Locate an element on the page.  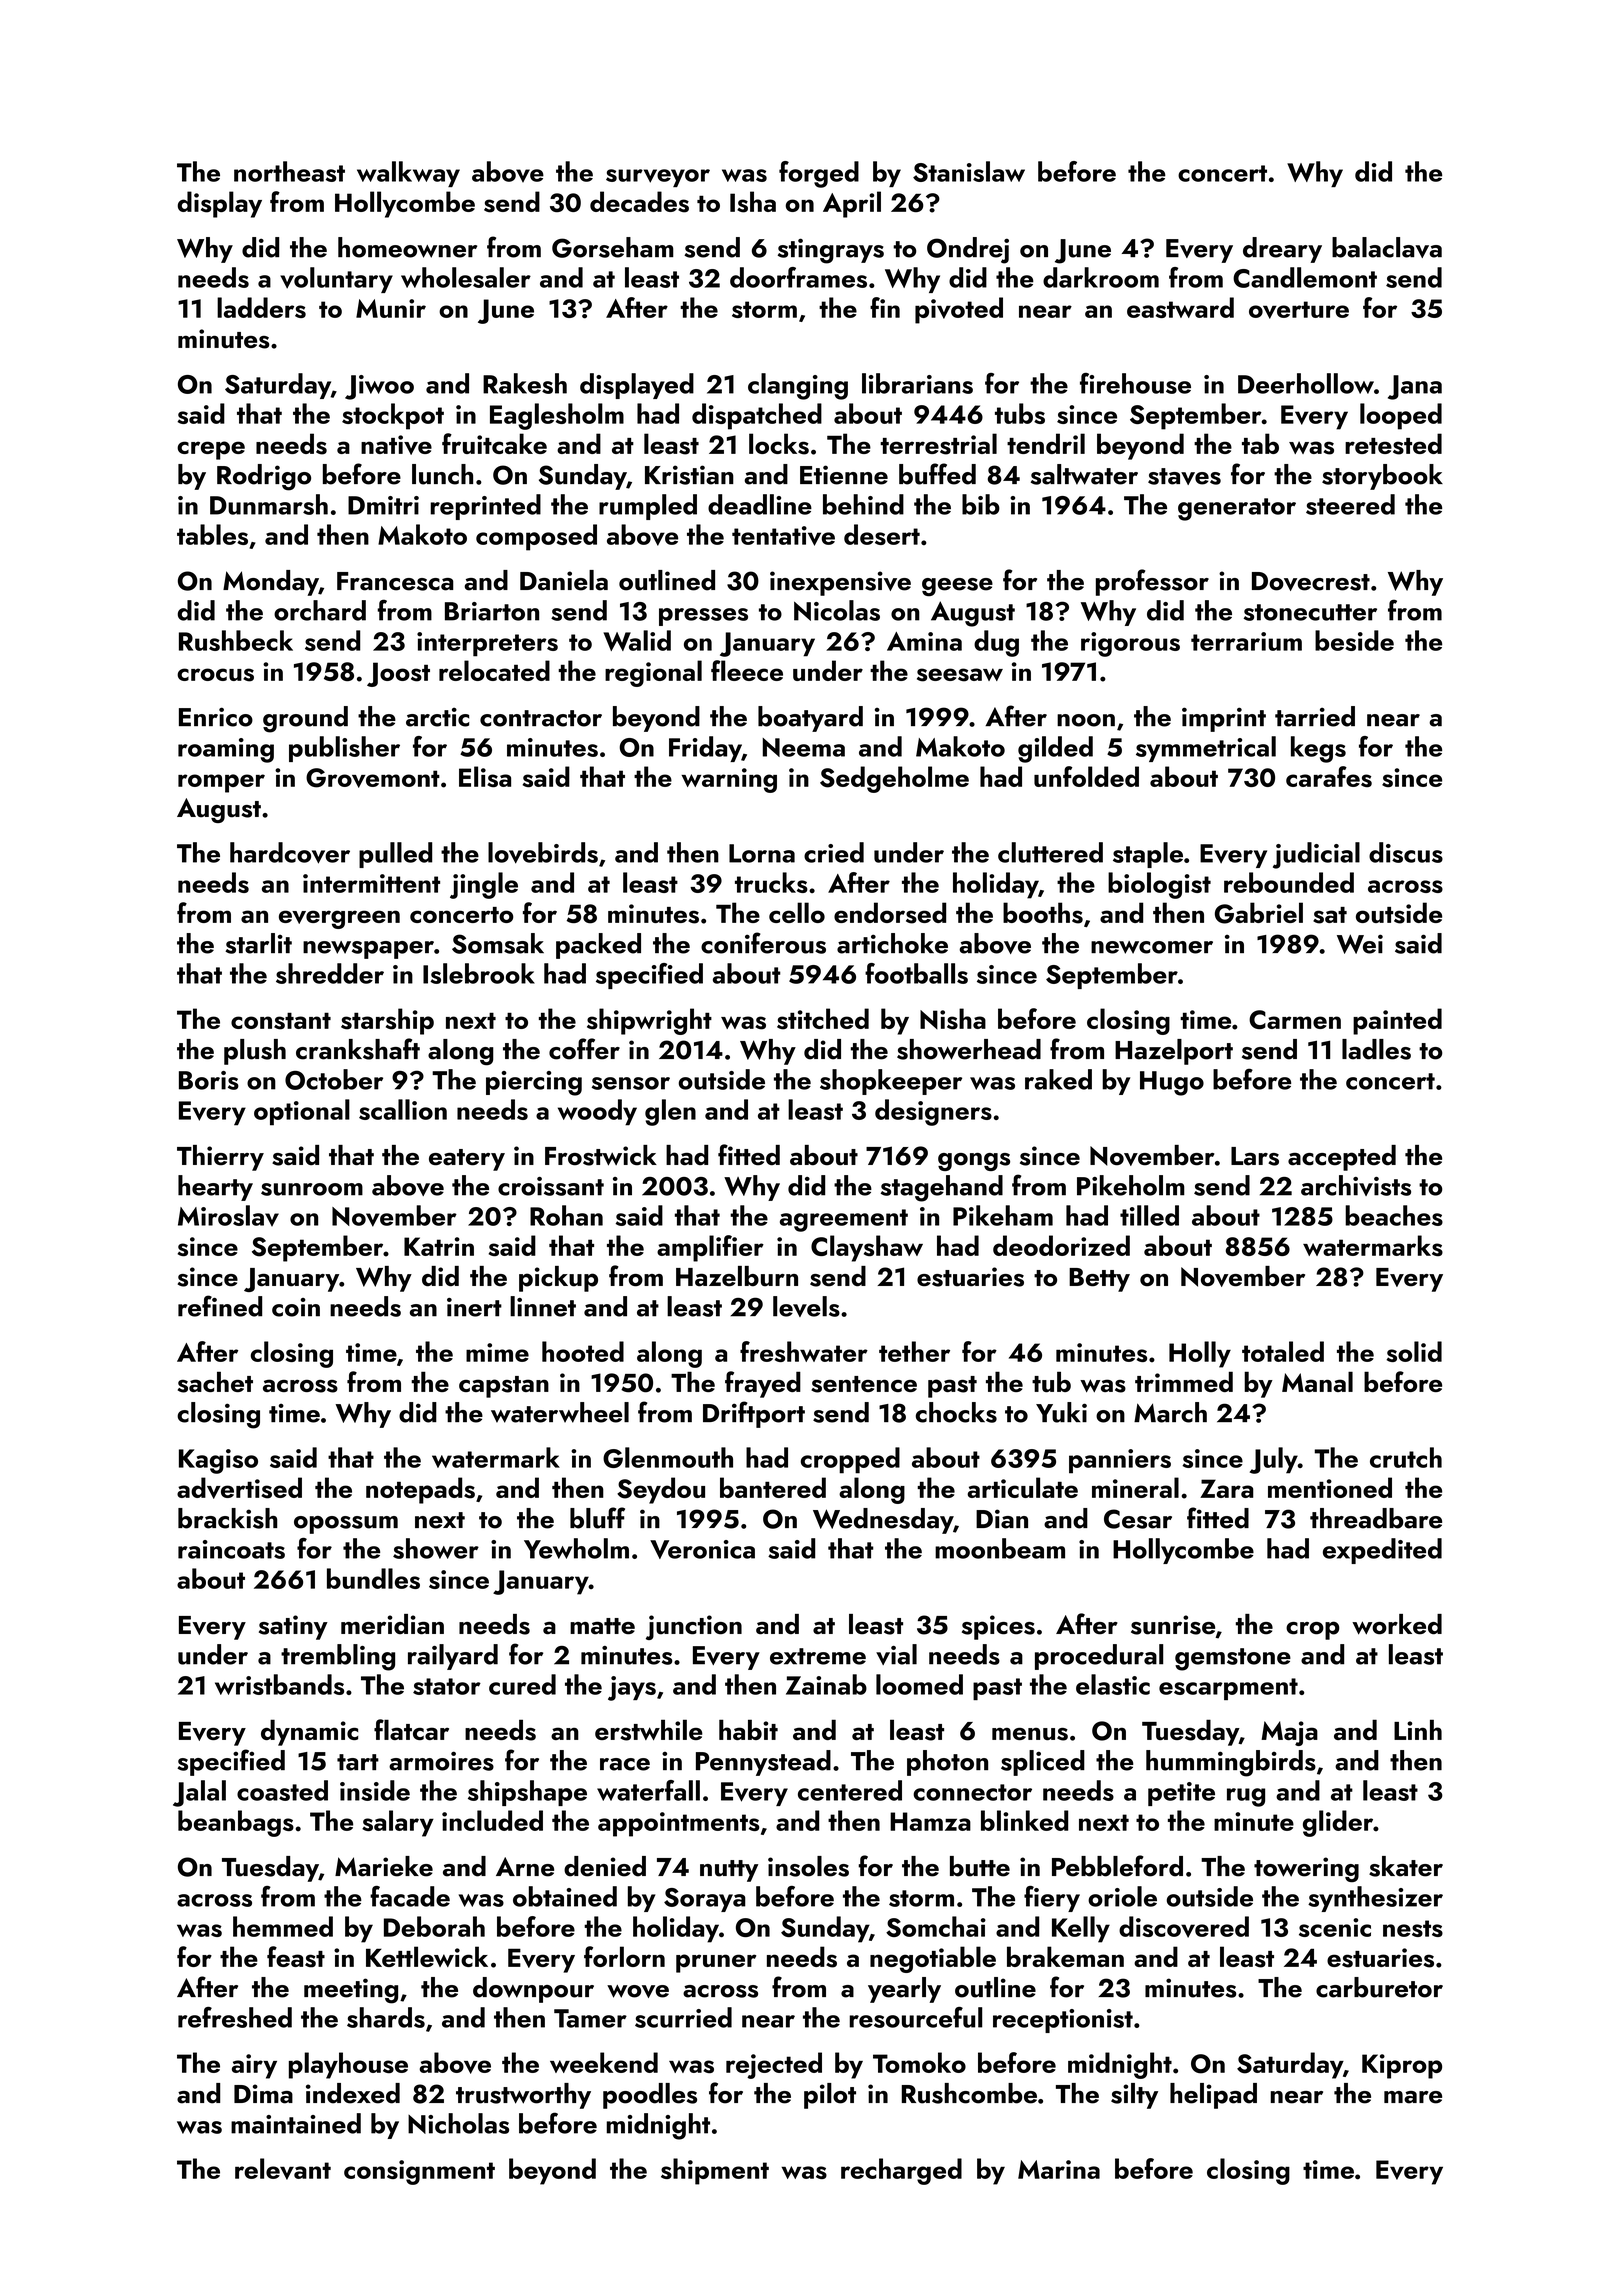
Elisa is located at coordinates (485, 777).
